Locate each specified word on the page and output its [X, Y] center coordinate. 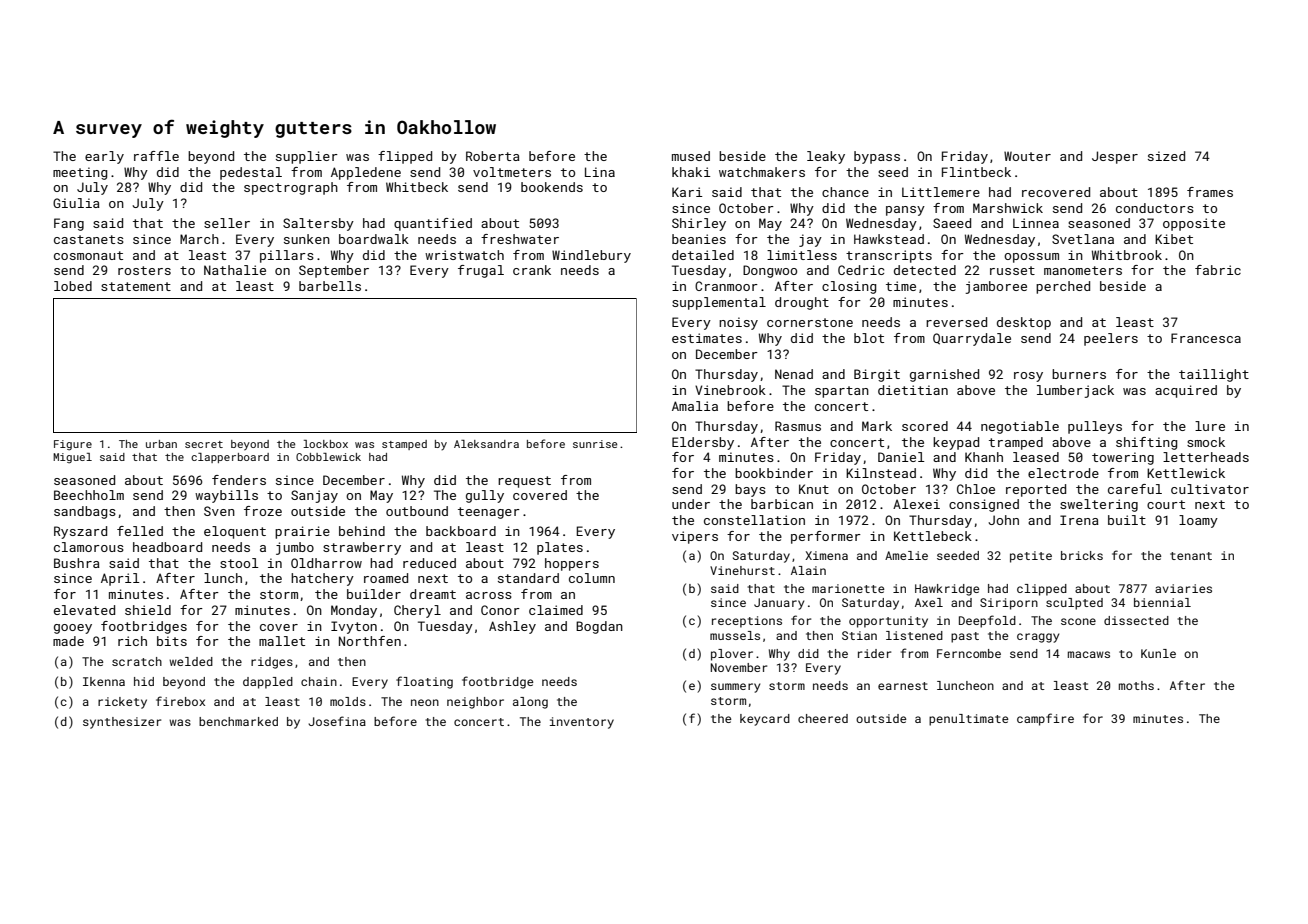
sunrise [595, 444]
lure [1210, 426]
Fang [69, 224]
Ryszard [80, 532]
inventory [582, 723]
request [524, 482]
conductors [1155, 208]
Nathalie [235, 270]
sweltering [1099, 505]
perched [1063, 287]
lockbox [325, 444]
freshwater [520, 239]
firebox [180, 701]
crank [532, 270]
